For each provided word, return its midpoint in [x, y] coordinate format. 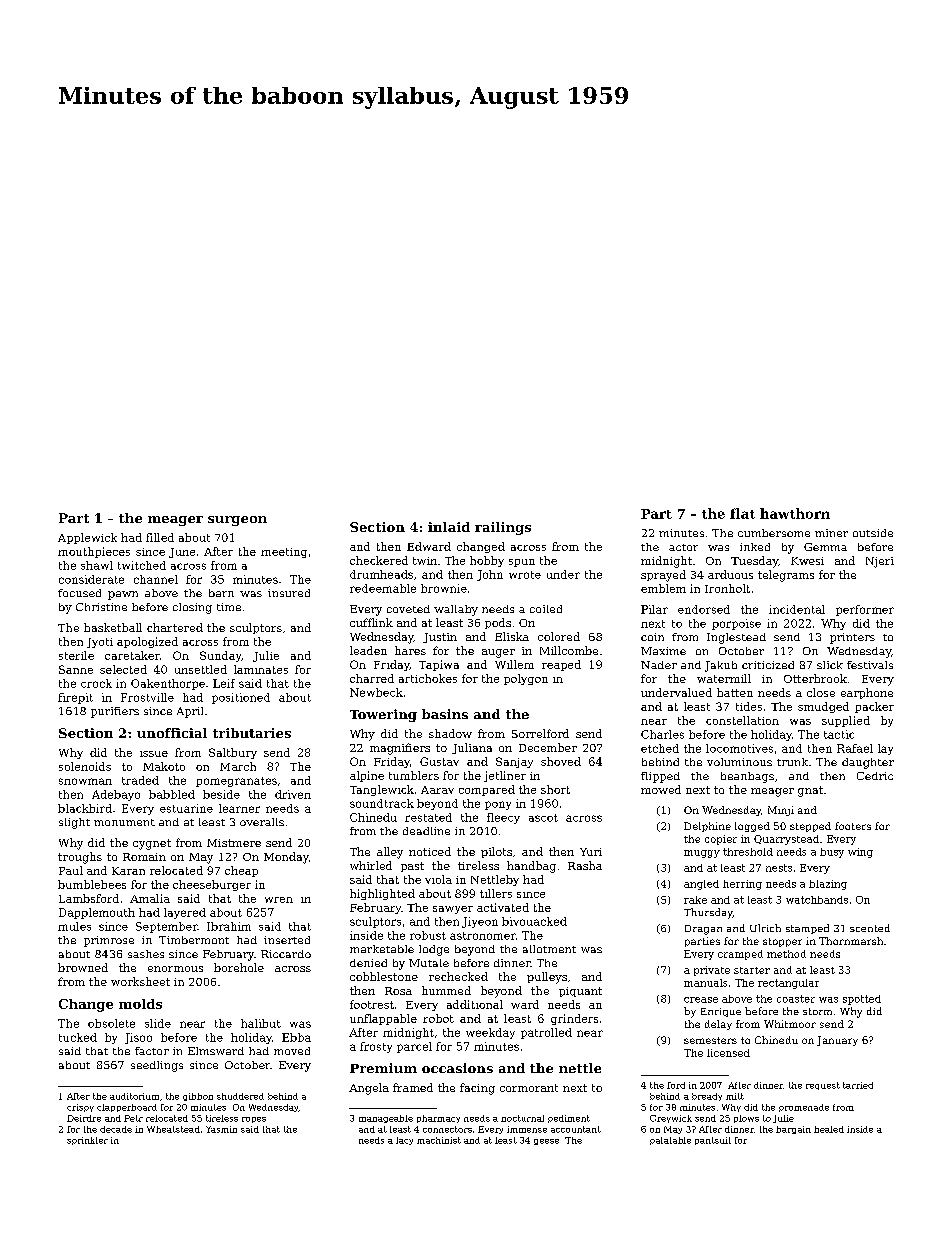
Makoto [164, 766]
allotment [549, 949]
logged [752, 827]
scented [870, 928]
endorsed [704, 609]
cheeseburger [212, 885]
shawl [97, 565]
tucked [78, 1037]
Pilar [654, 609]
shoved [561, 761]
